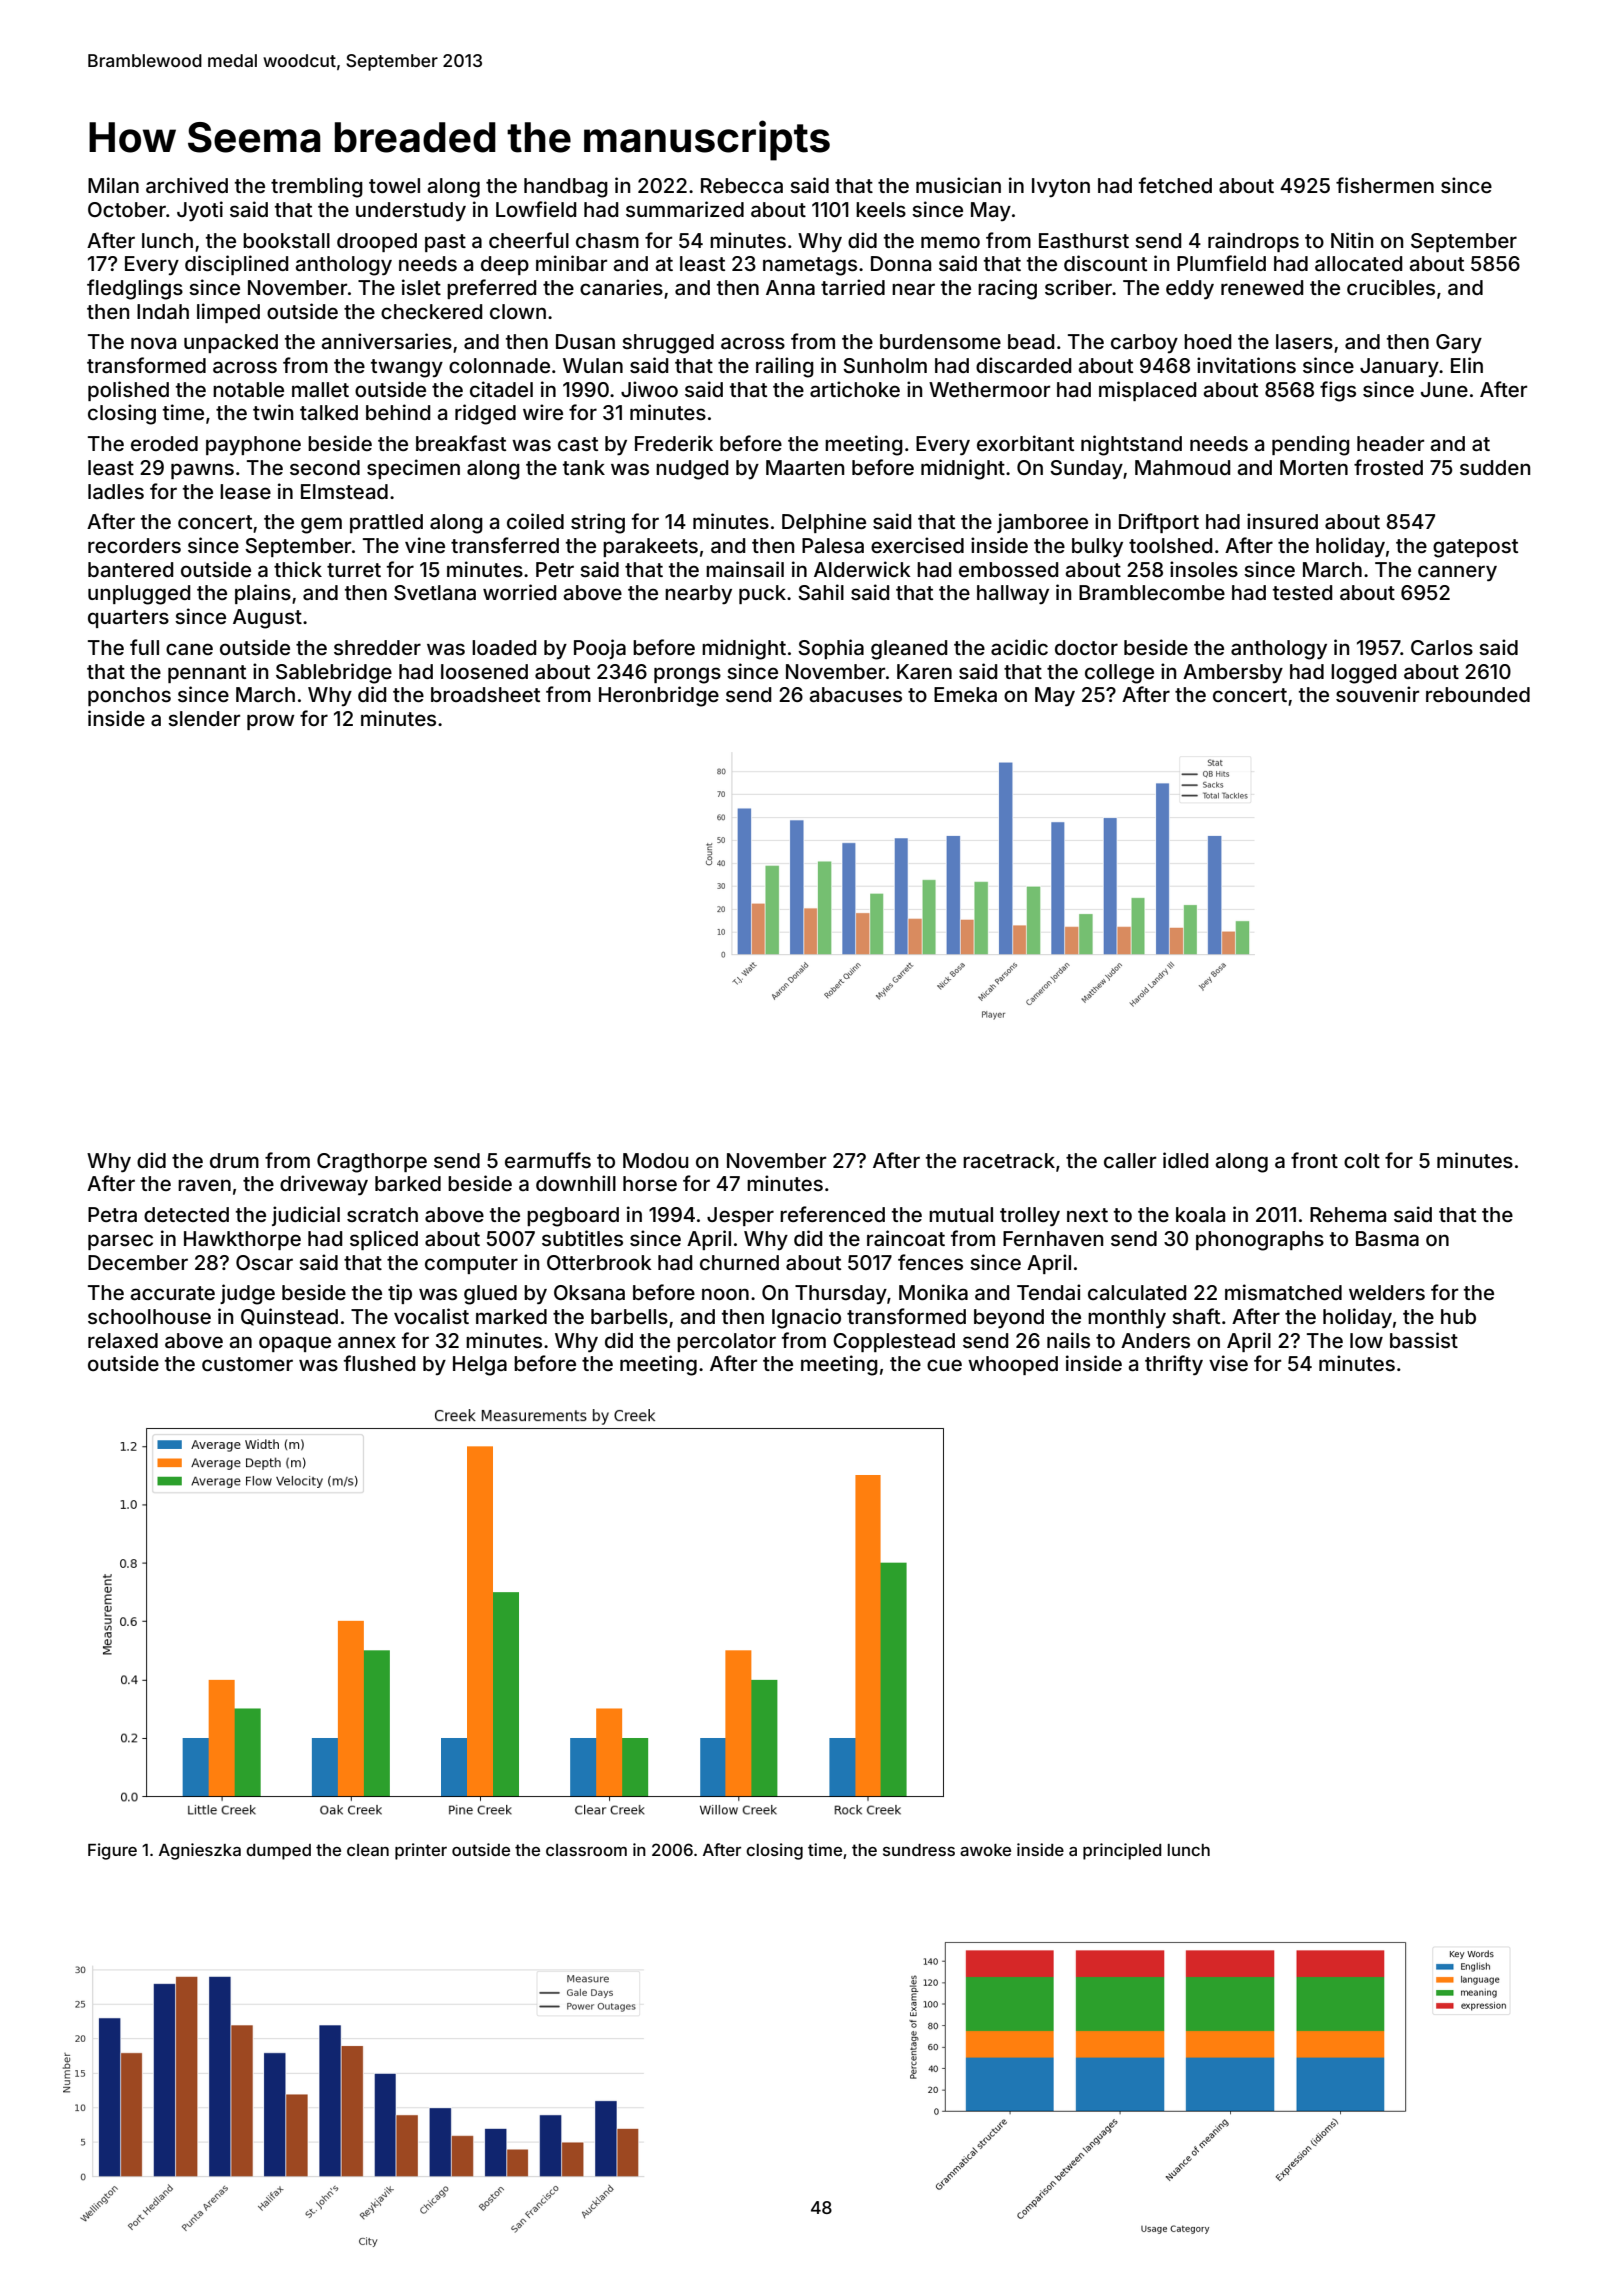  What do you see at coordinates (650, 1183) in the screenshot?
I see `horse` at bounding box center [650, 1183].
